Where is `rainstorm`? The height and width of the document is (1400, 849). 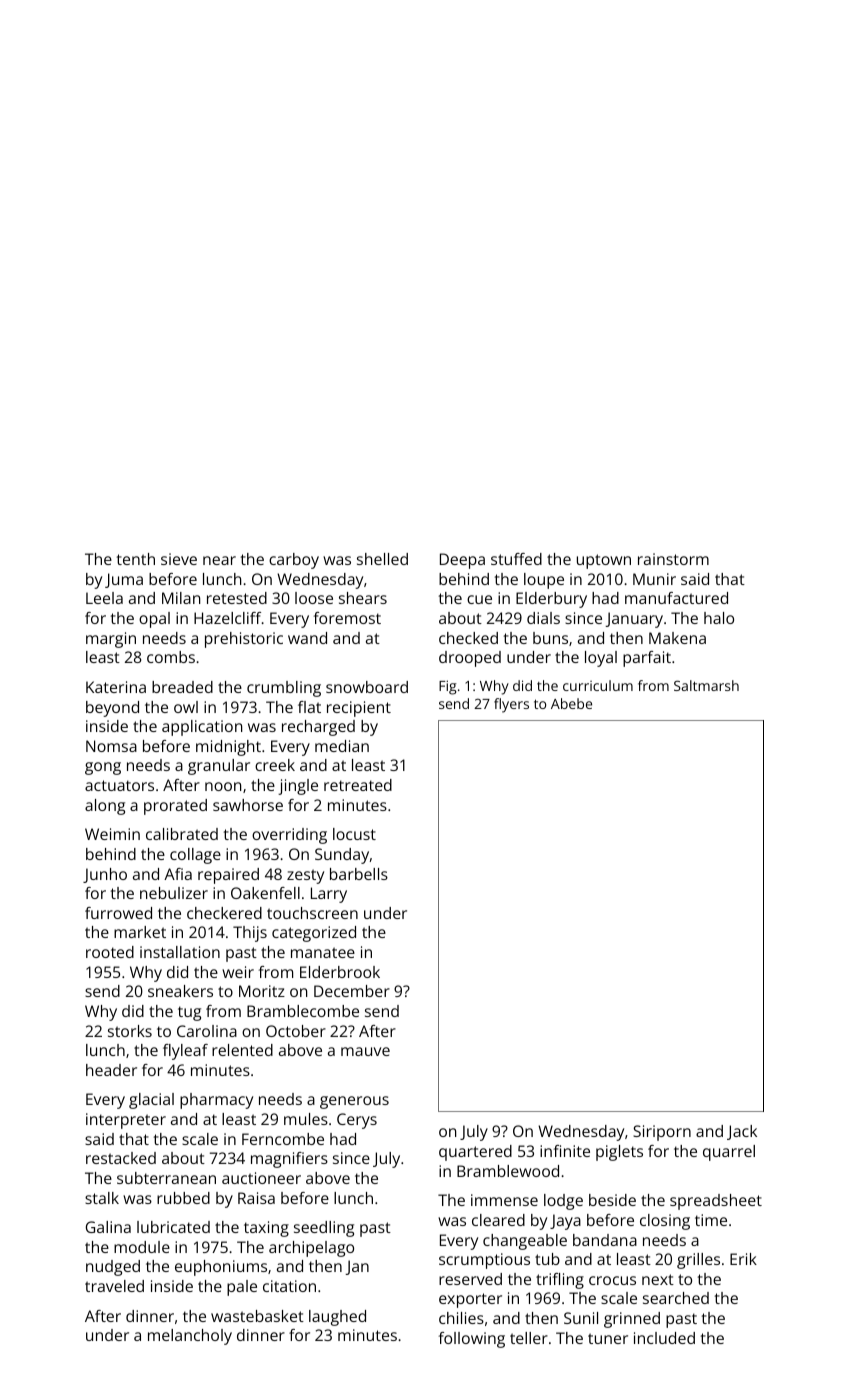 rainstorm is located at coordinates (673, 559).
